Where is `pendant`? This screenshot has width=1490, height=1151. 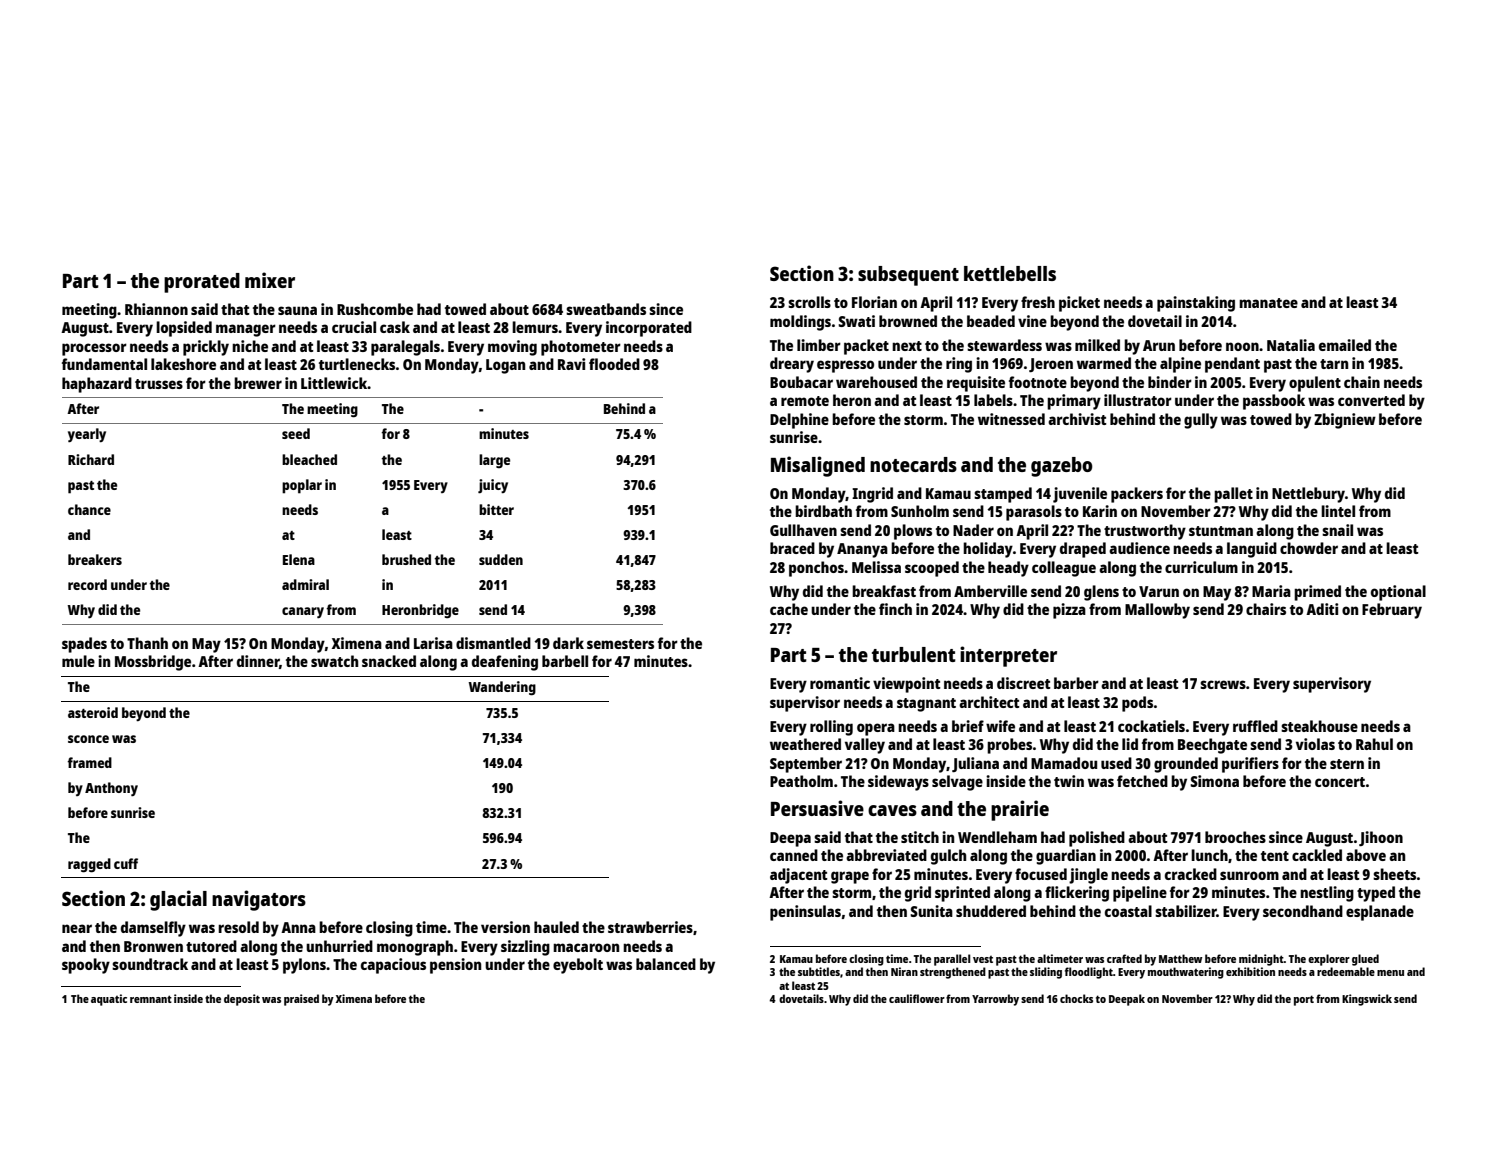 pendant is located at coordinates (1232, 365).
